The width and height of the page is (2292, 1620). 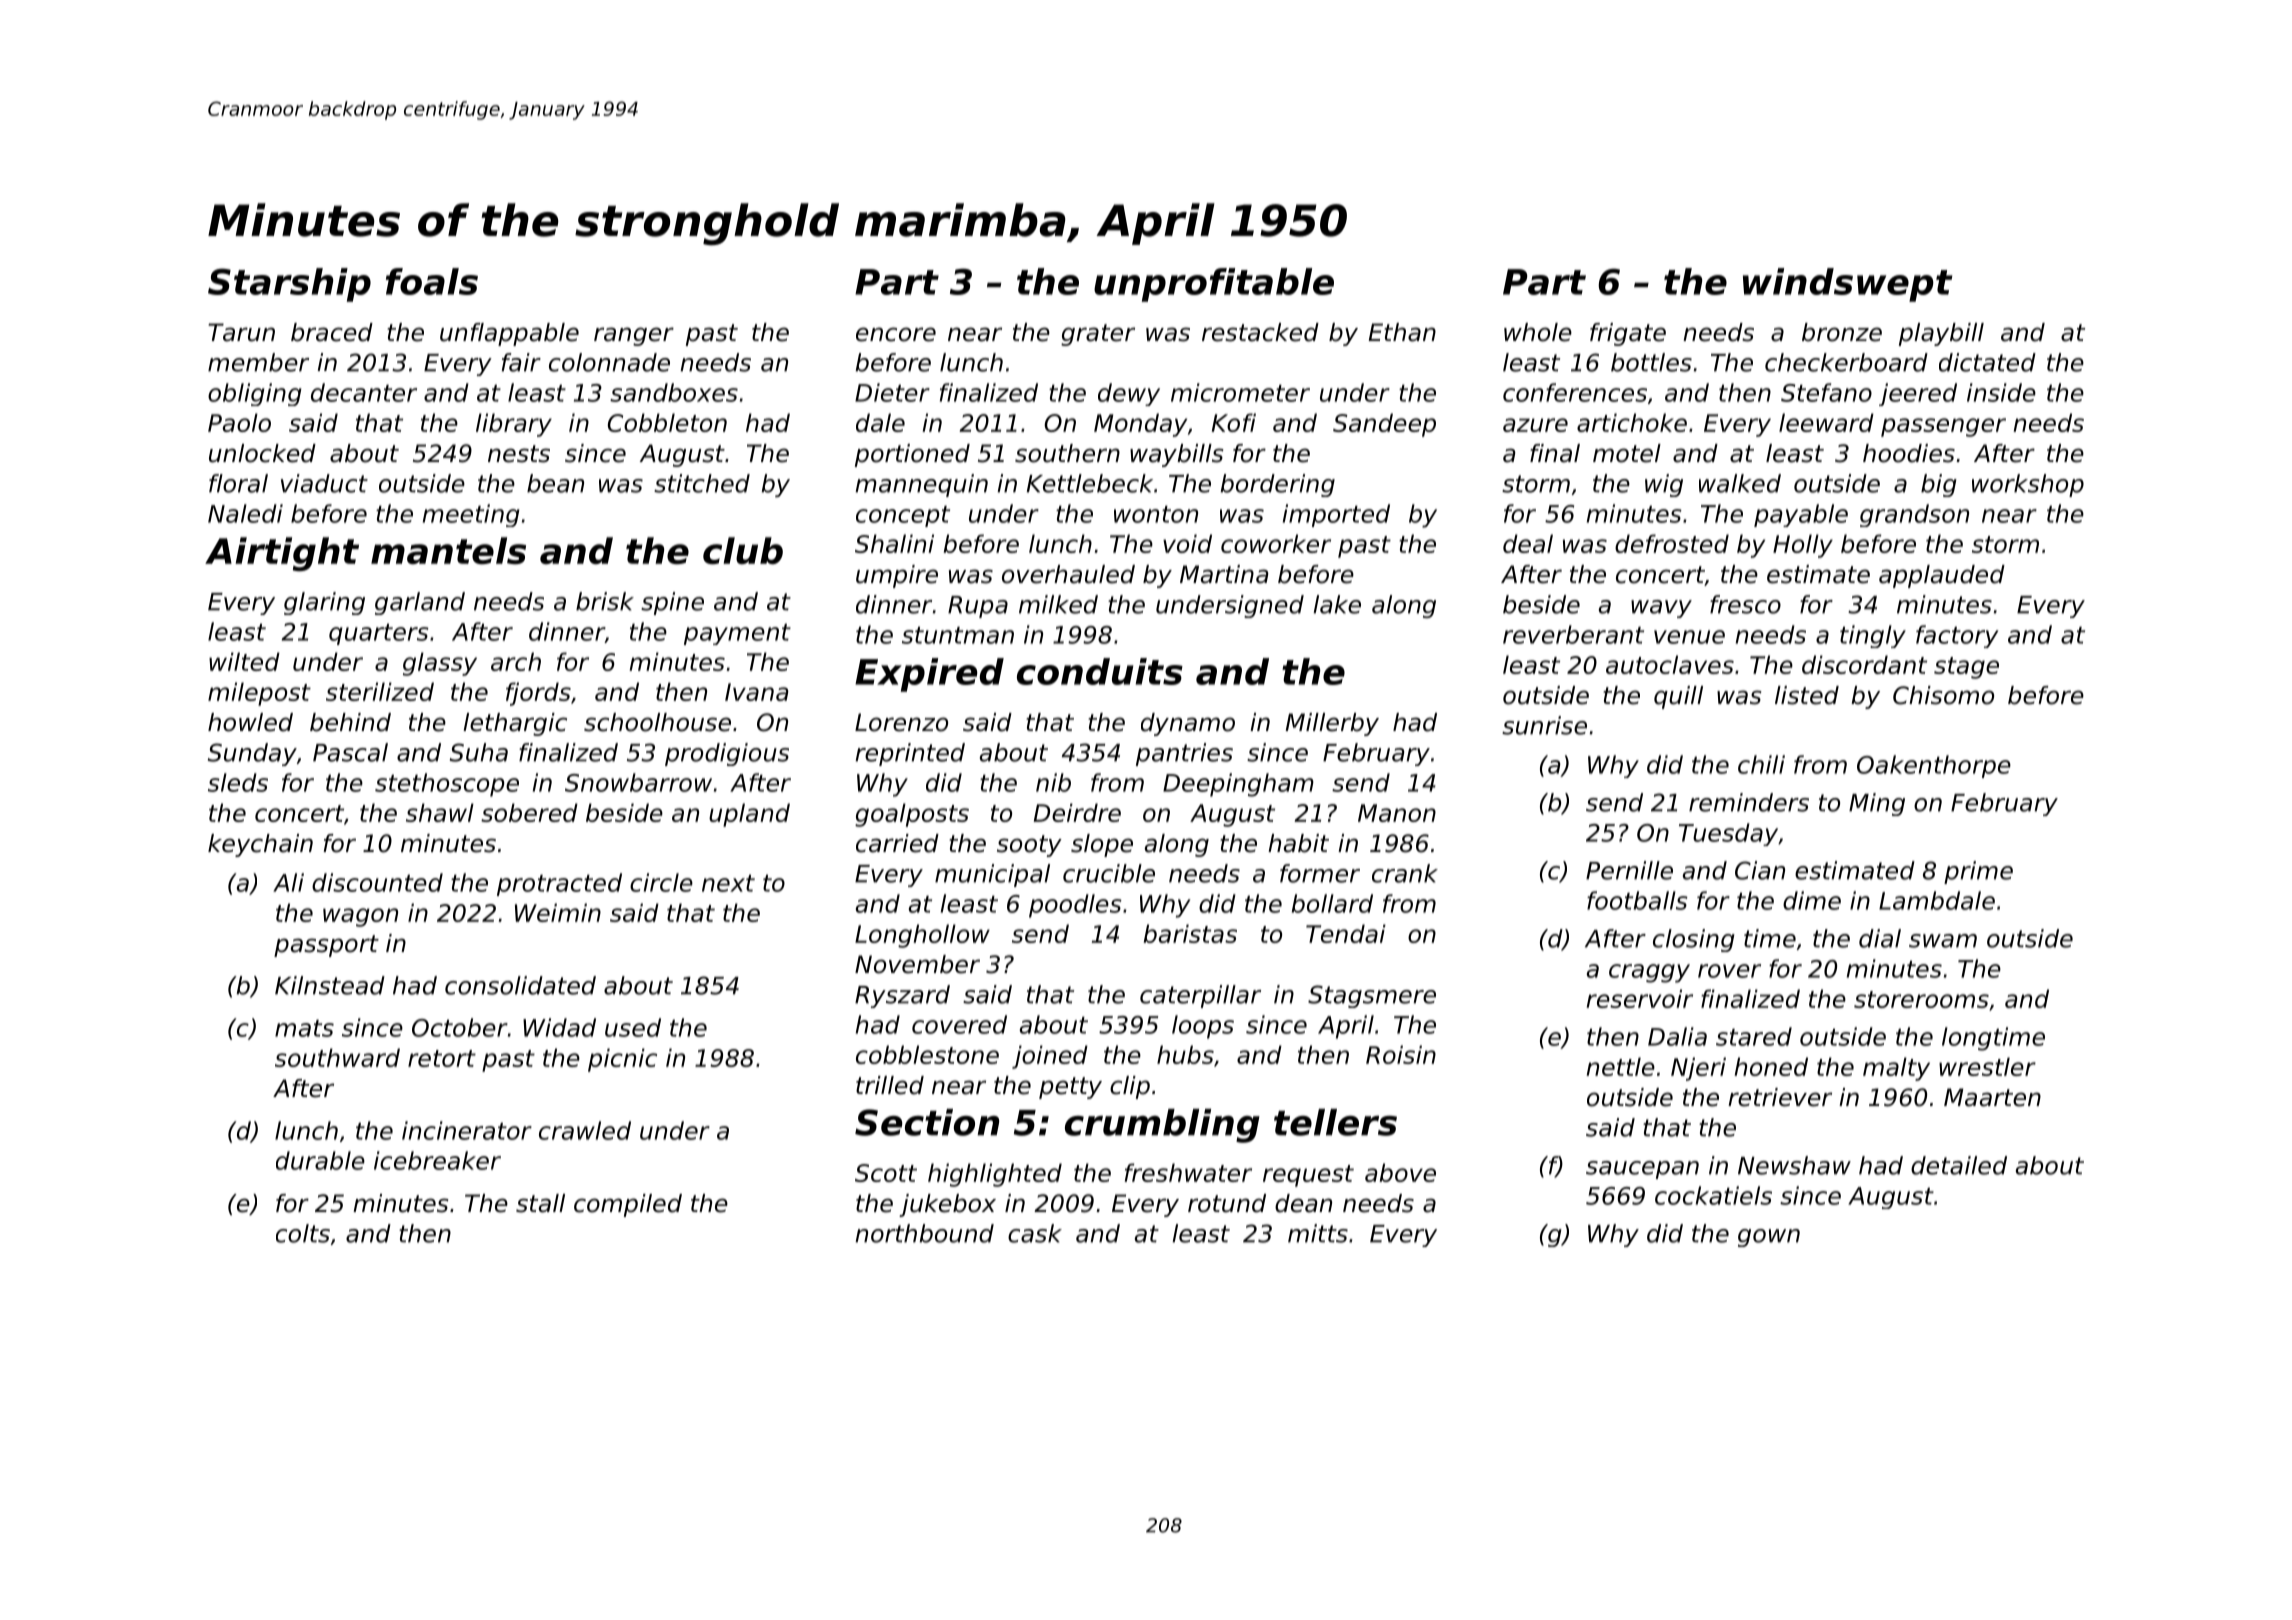 I want to click on grandson, so click(x=1914, y=515).
